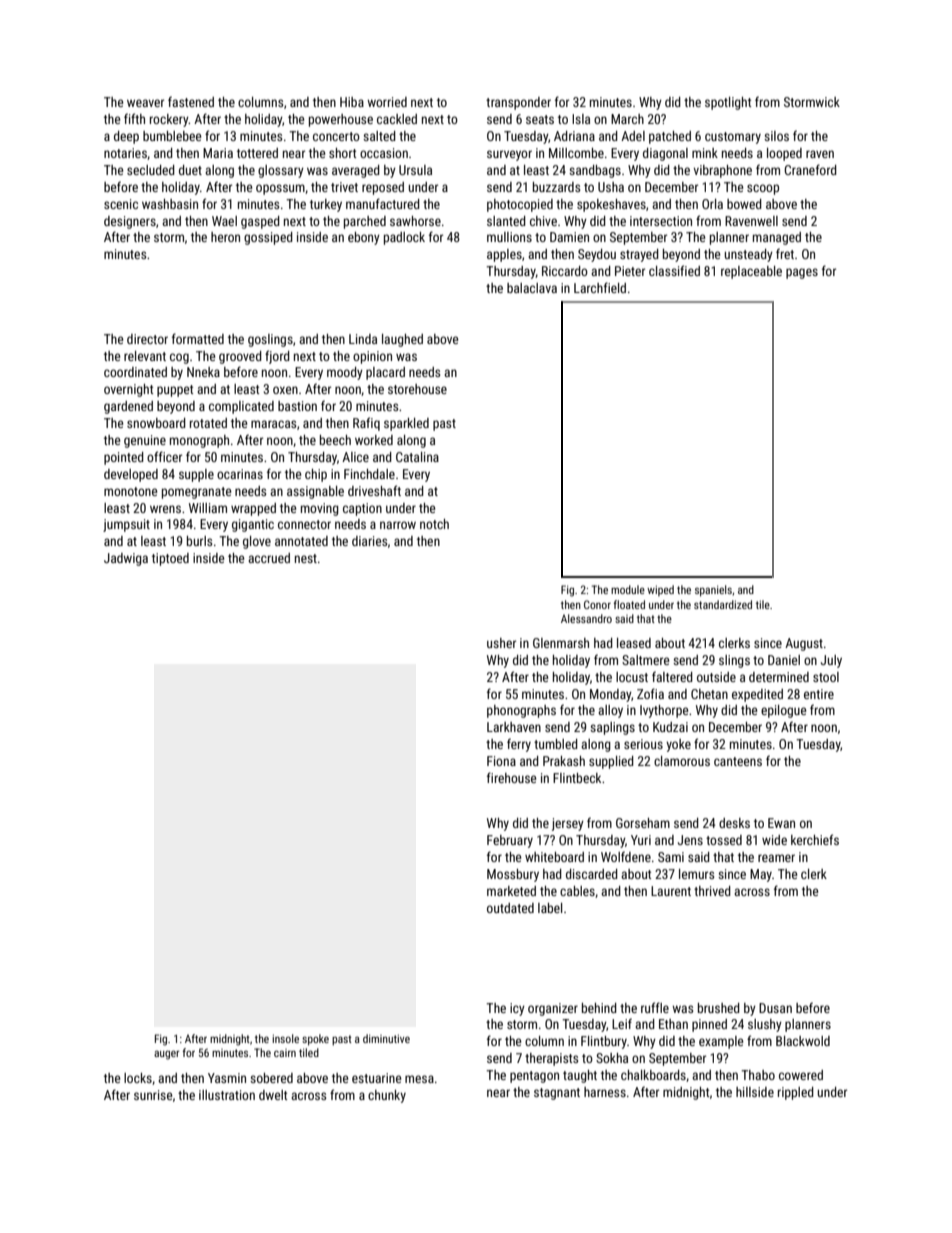  What do you see at coordinates (285, 1038) in the screenshot?
I see `insole` at bounding box center [285, 1038].
